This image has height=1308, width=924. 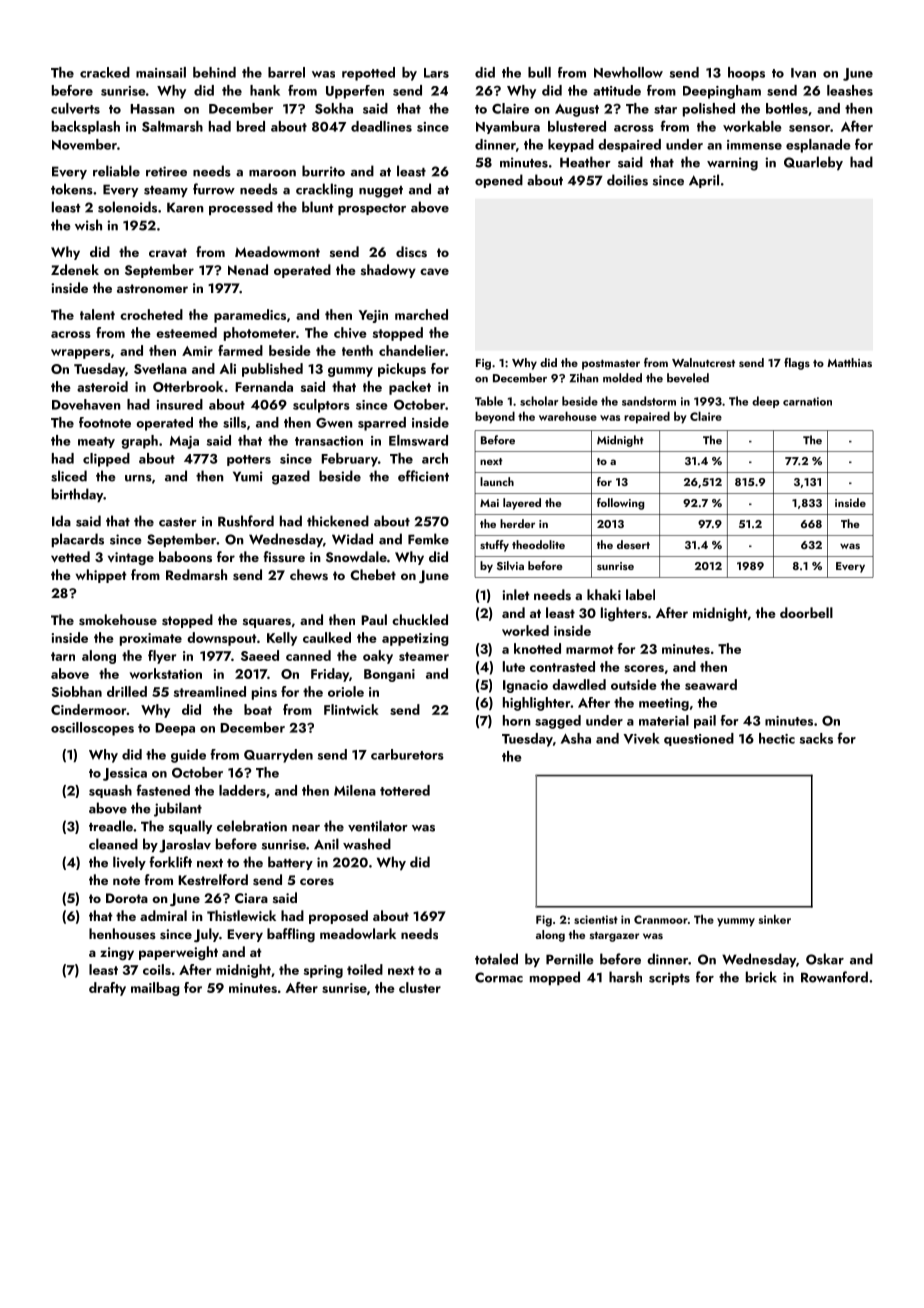 What do you see at coordinates (732, 164) in the image?
I see `warning` at bounding box center [732, 164].
